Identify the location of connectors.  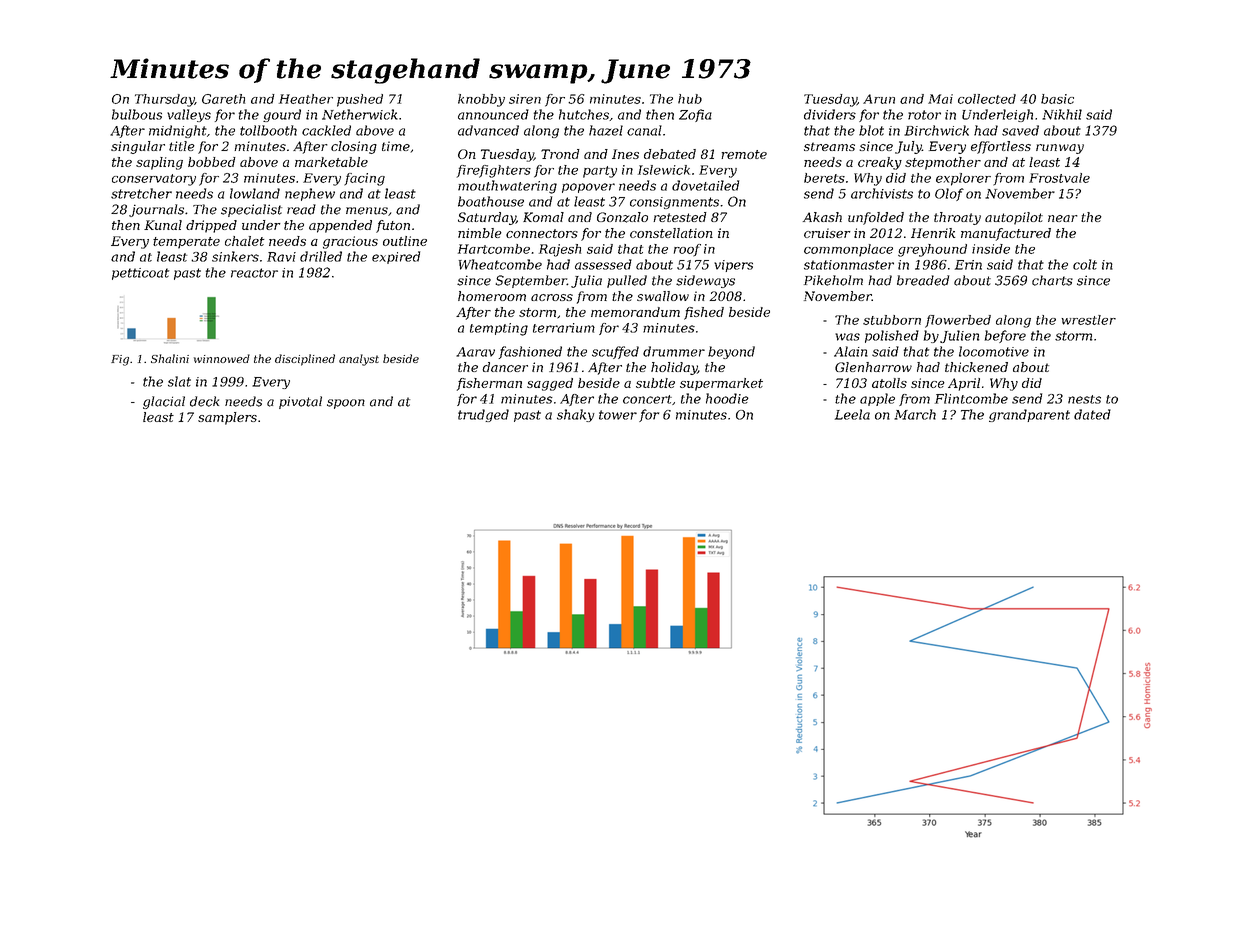
(542, 233).
